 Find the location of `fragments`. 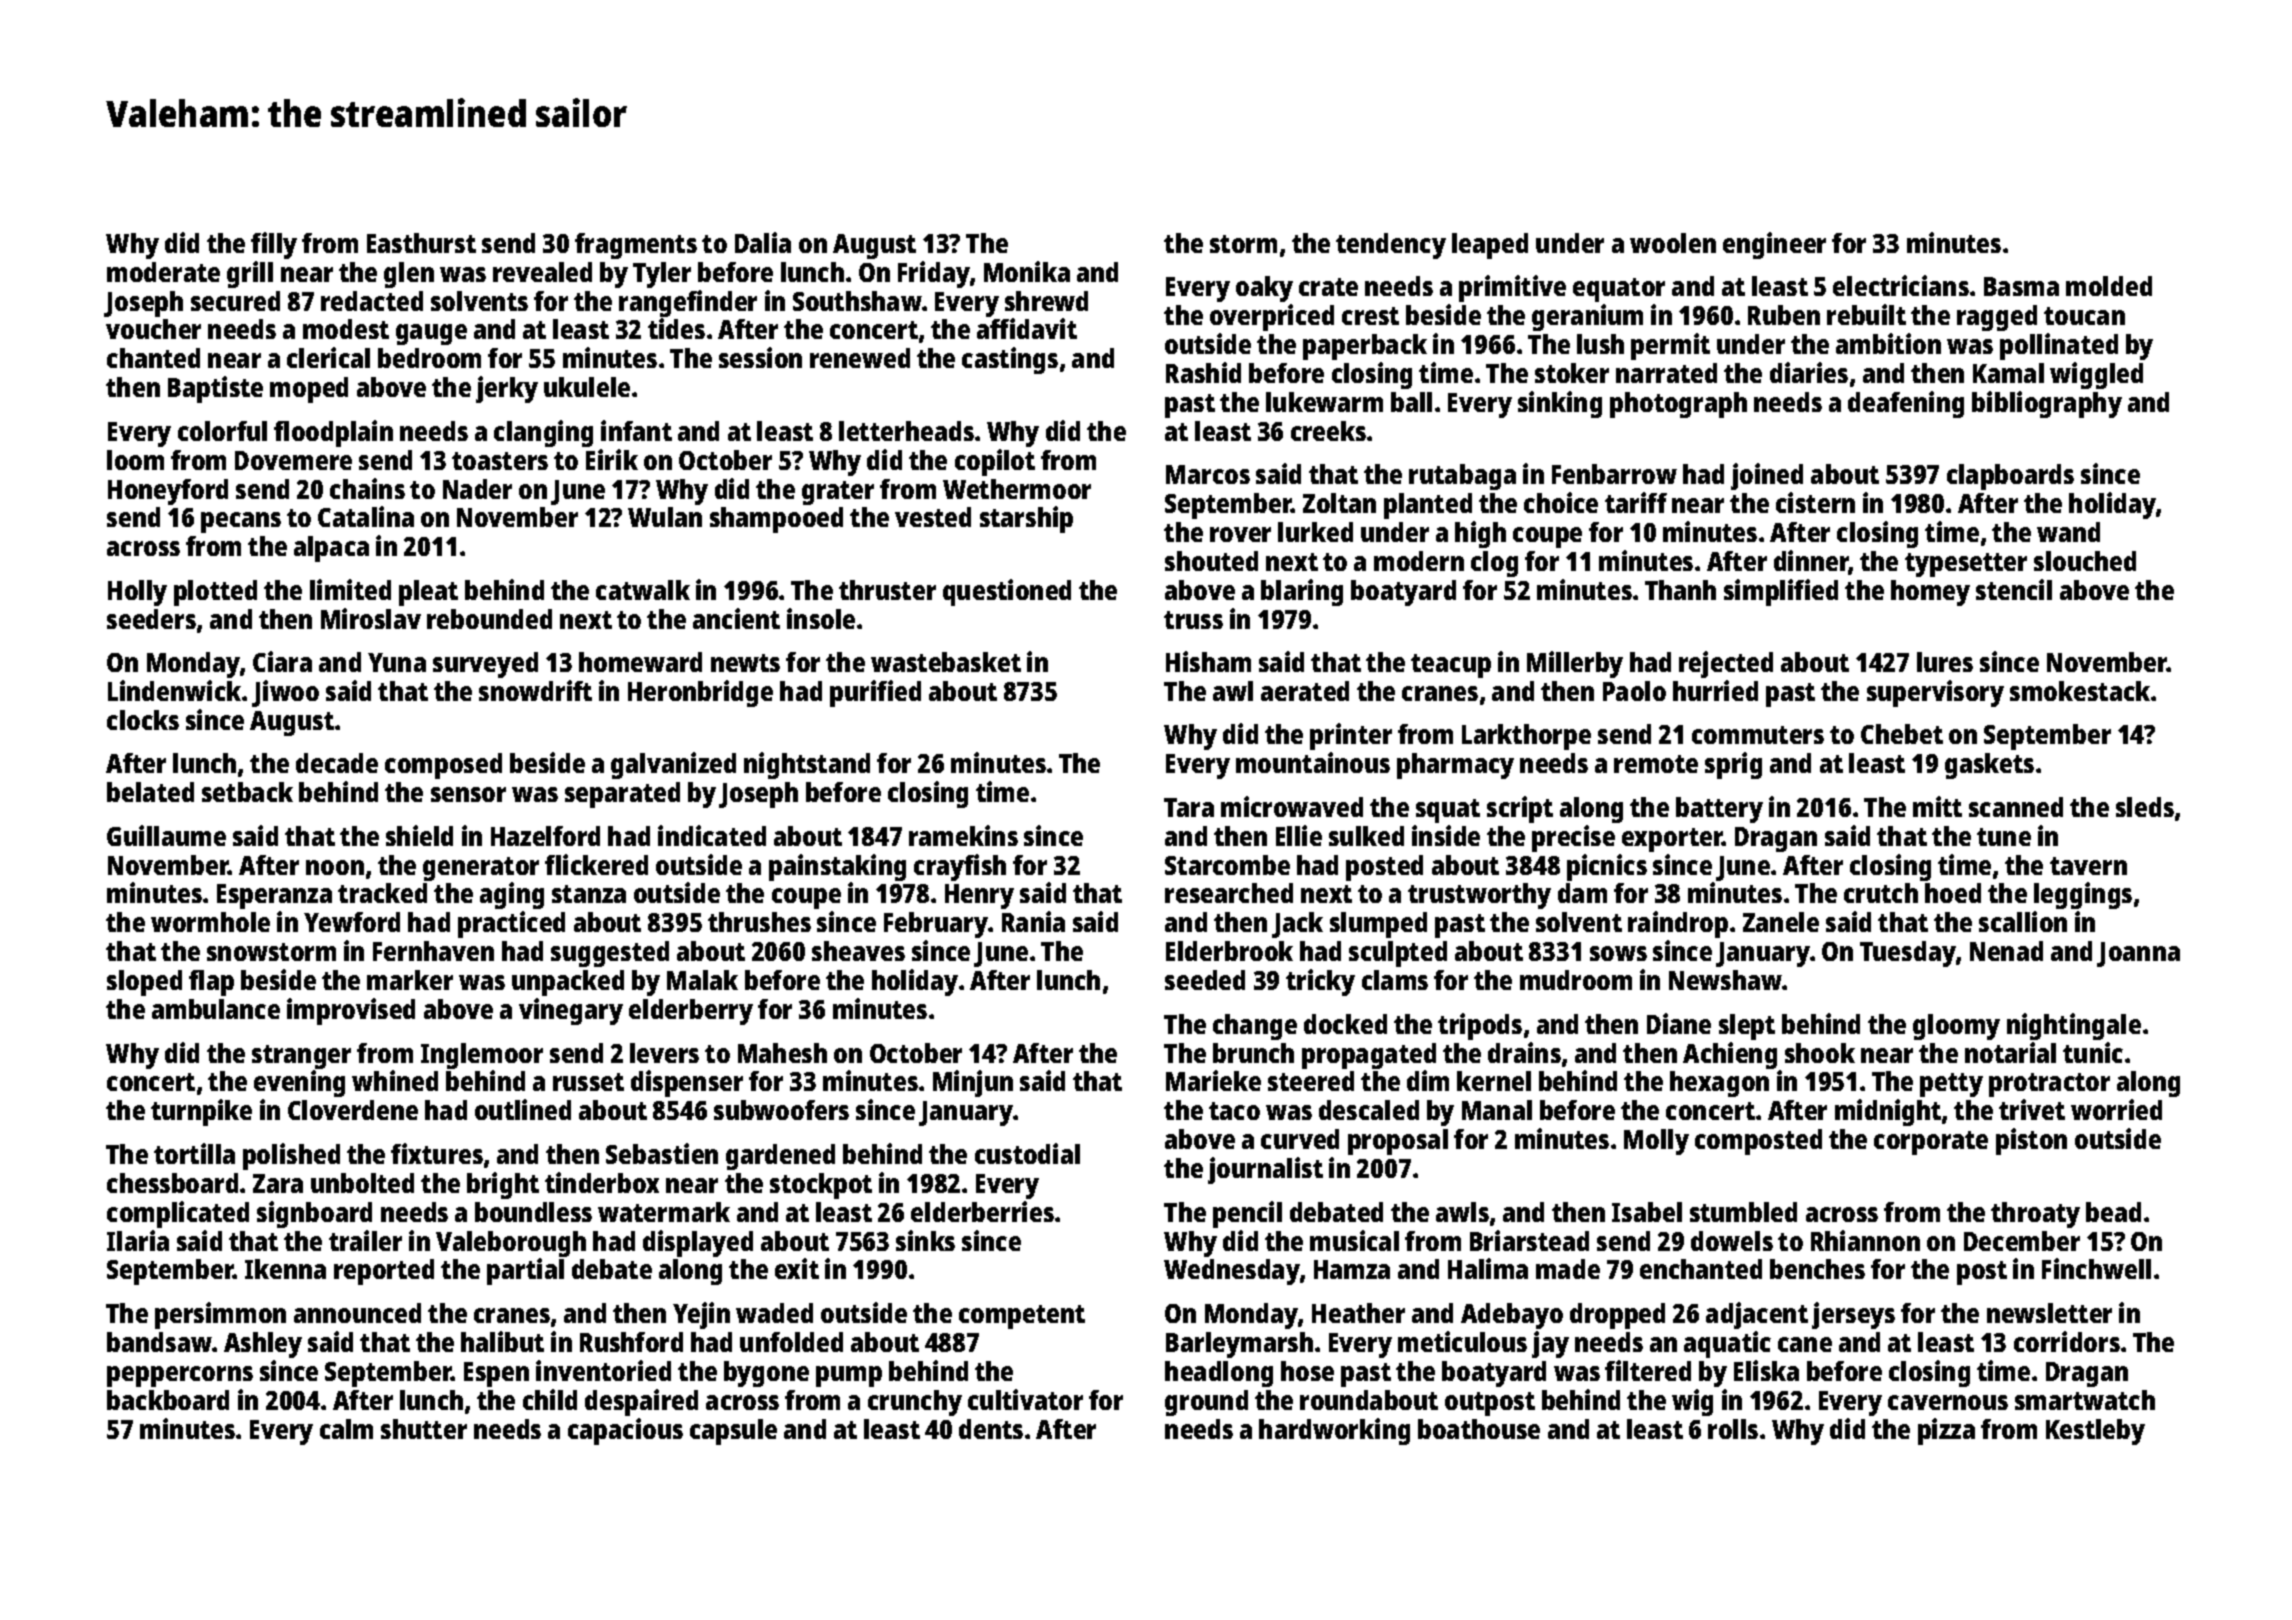

fragments is located at coordinates (636, 246).
